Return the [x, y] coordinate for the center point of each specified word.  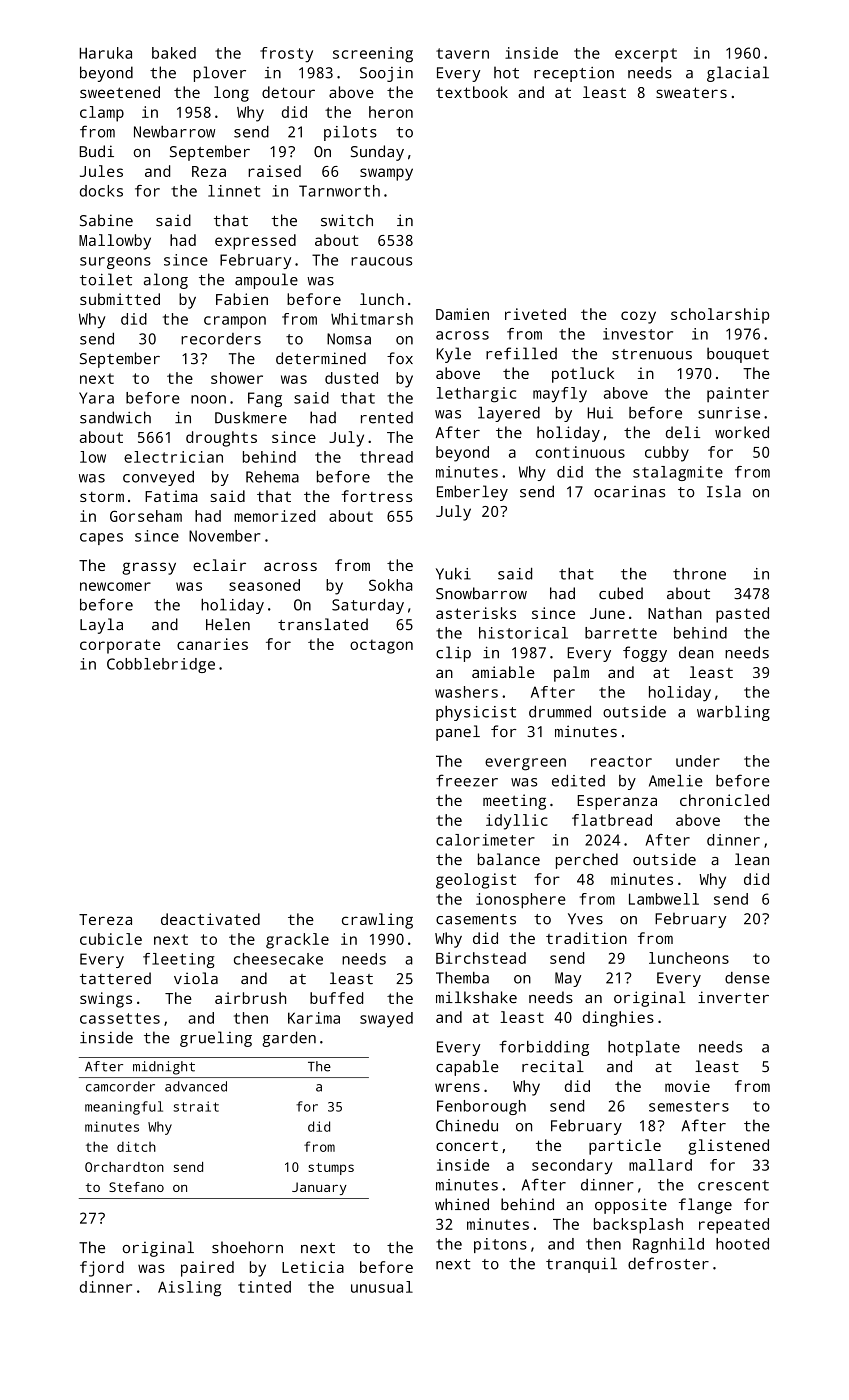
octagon [381, 647]
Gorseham [146, 516]
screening [373, 55]
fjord [102, 1269]
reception [574, 74]
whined [462, 1204]
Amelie [676, 781]
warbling [733, 713]
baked [174, 53]
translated [323, 624]
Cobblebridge [161, 665]
